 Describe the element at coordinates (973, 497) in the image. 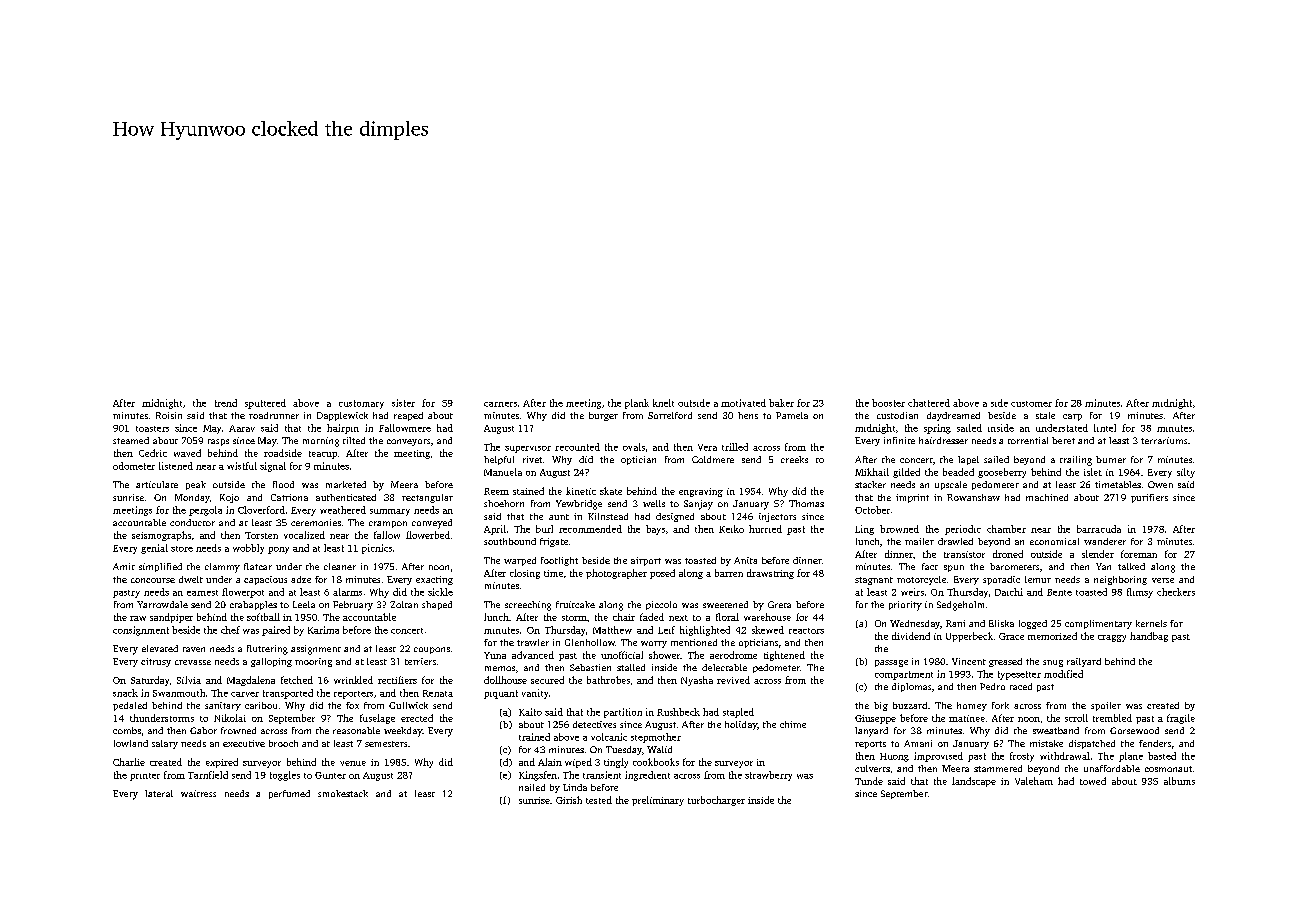

I see `Rowanshaw` at that location.
